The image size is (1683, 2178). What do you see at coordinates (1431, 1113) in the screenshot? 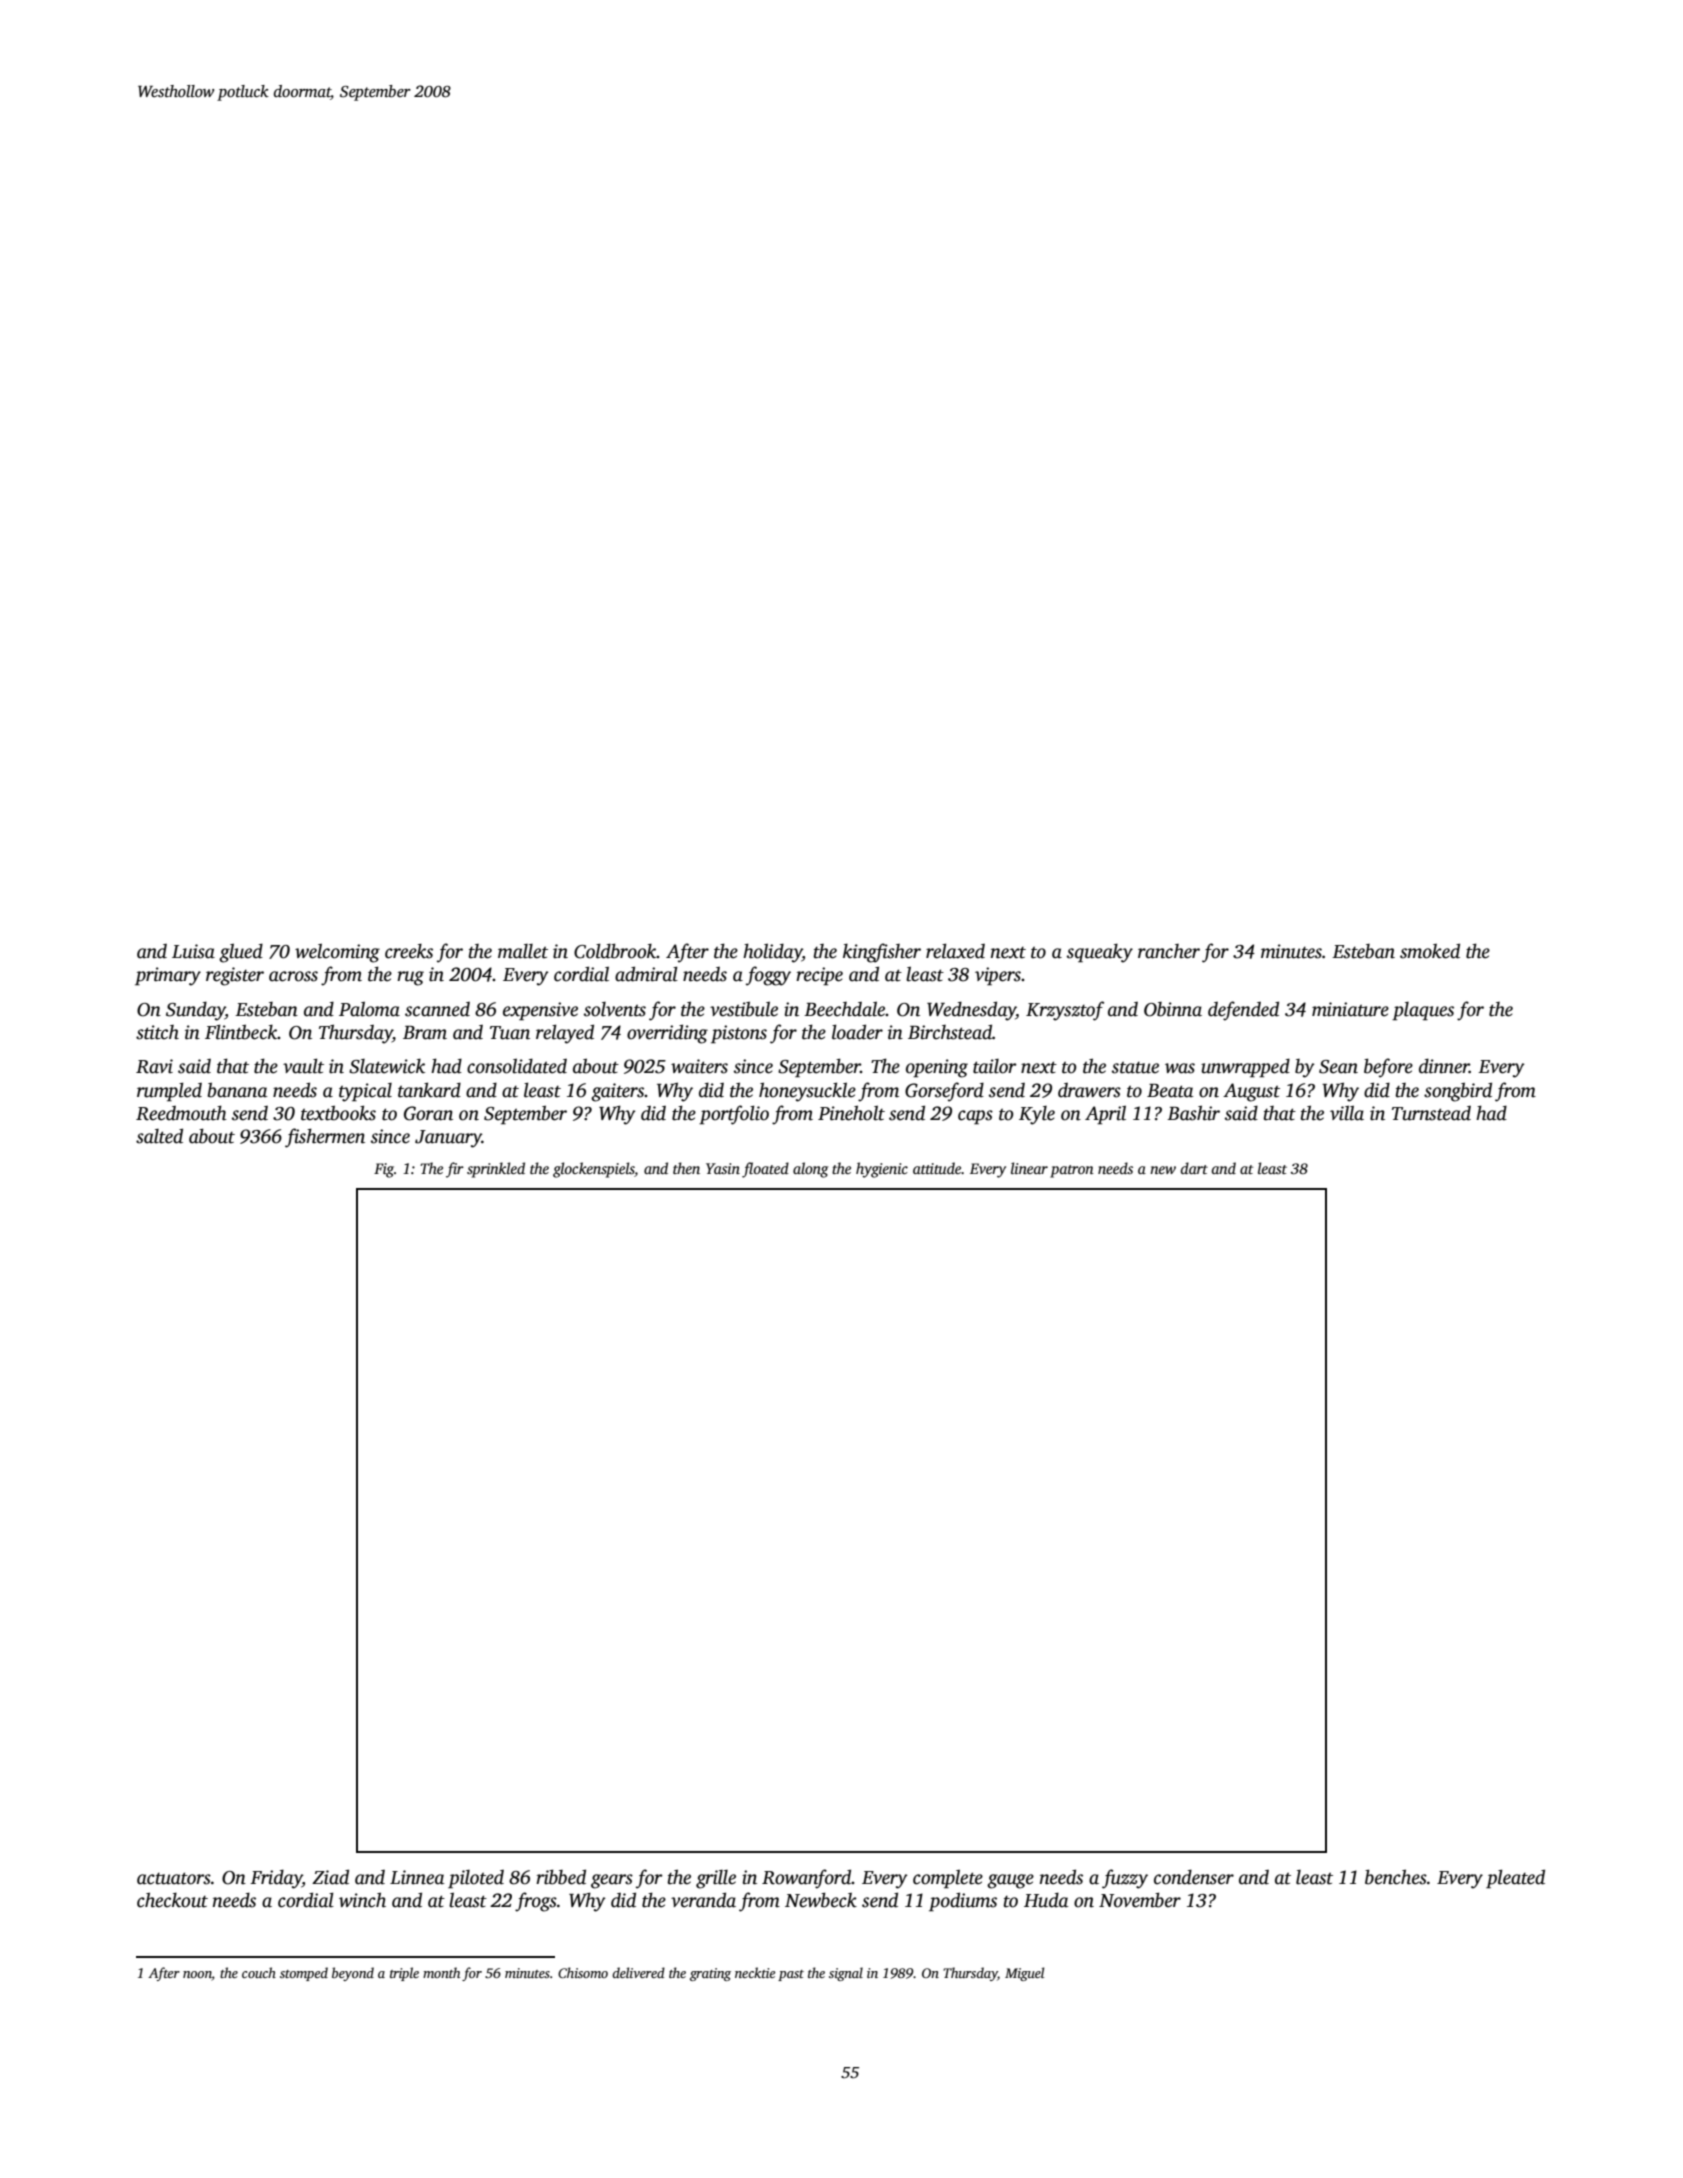
I see `Turnstead` at bounding box center [1431, 1113].
